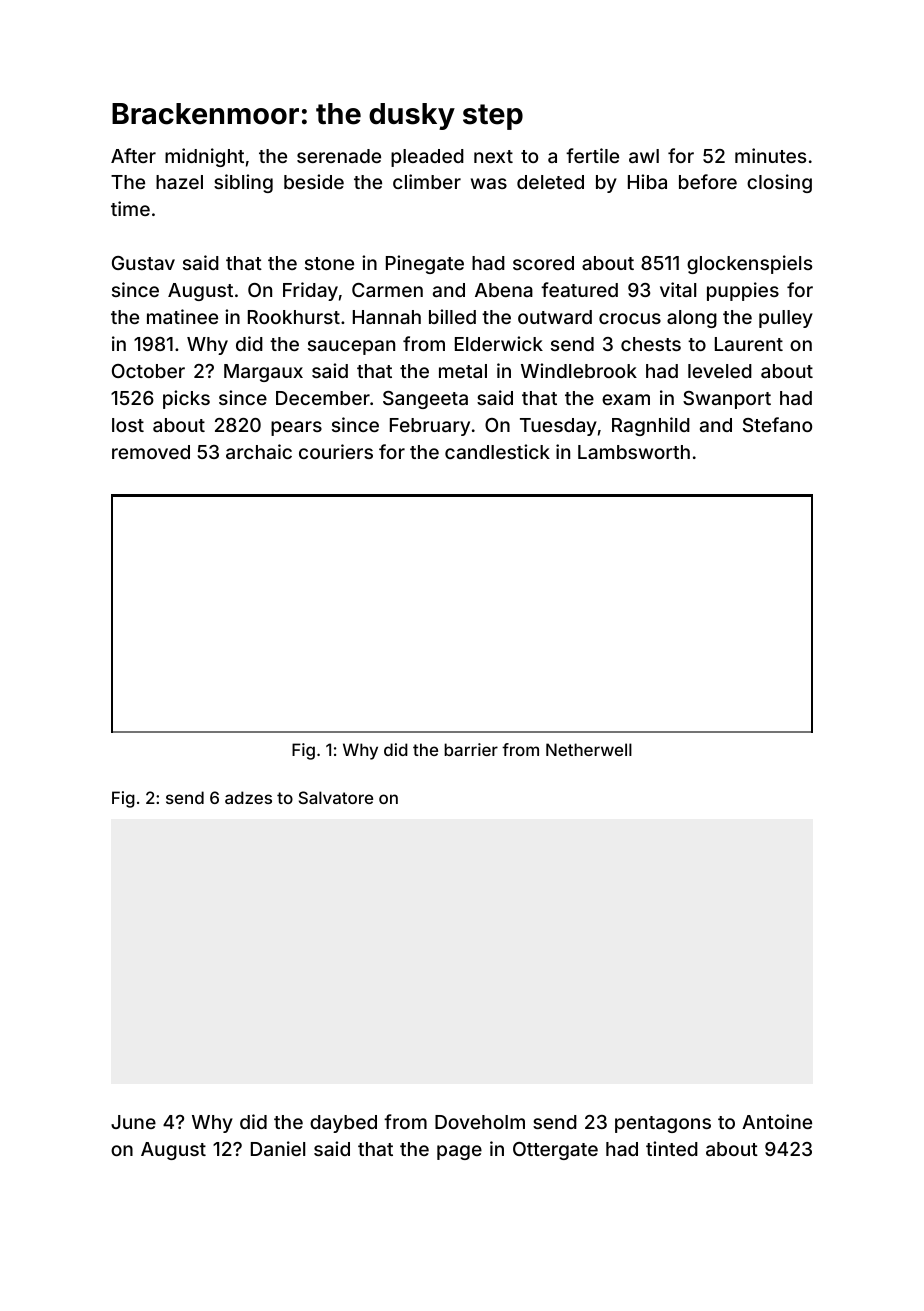 This screenshot has height=1311, width=924. I want to click on After, so click(133, 155).
